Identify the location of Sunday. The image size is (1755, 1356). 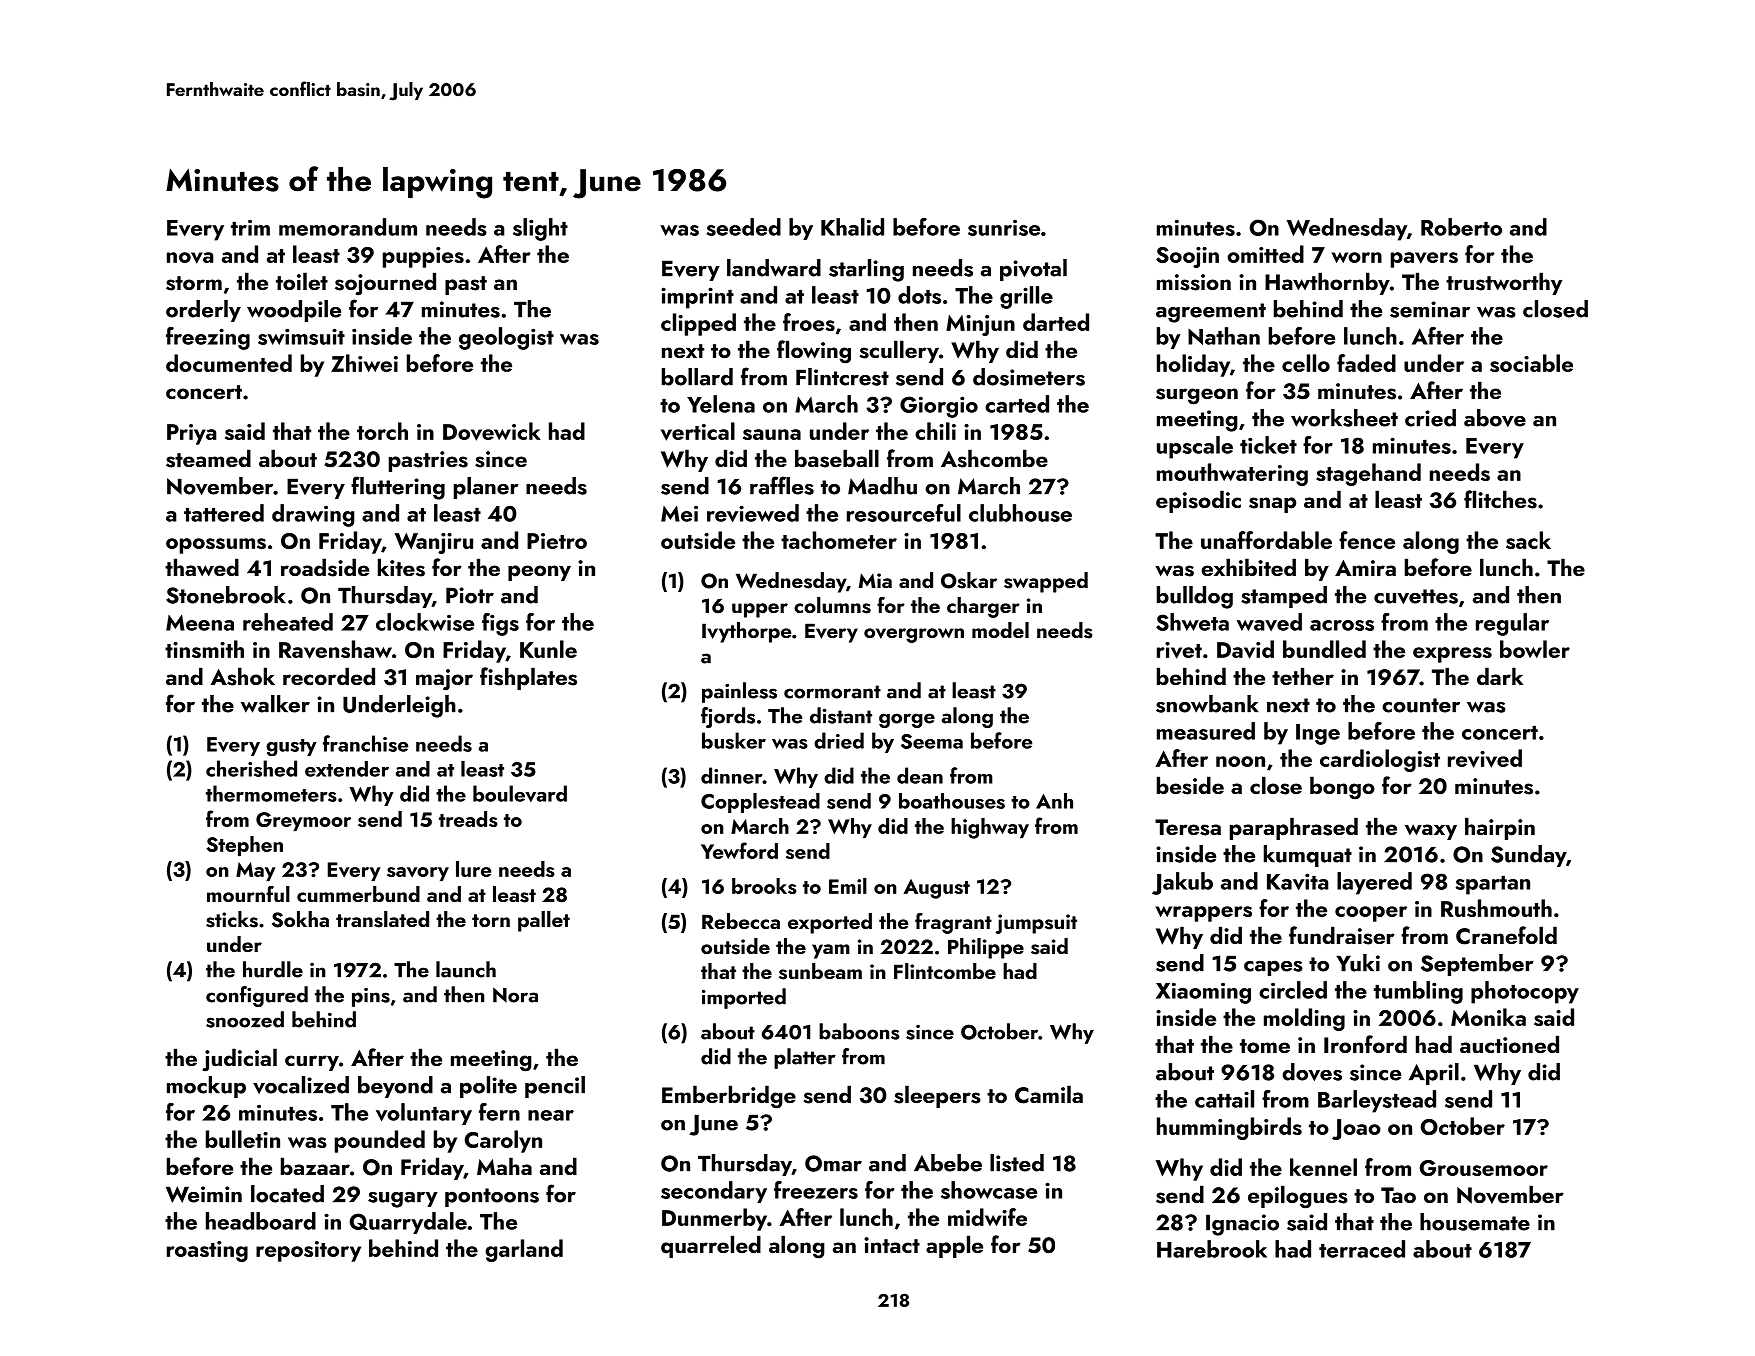
(1528, 856).
